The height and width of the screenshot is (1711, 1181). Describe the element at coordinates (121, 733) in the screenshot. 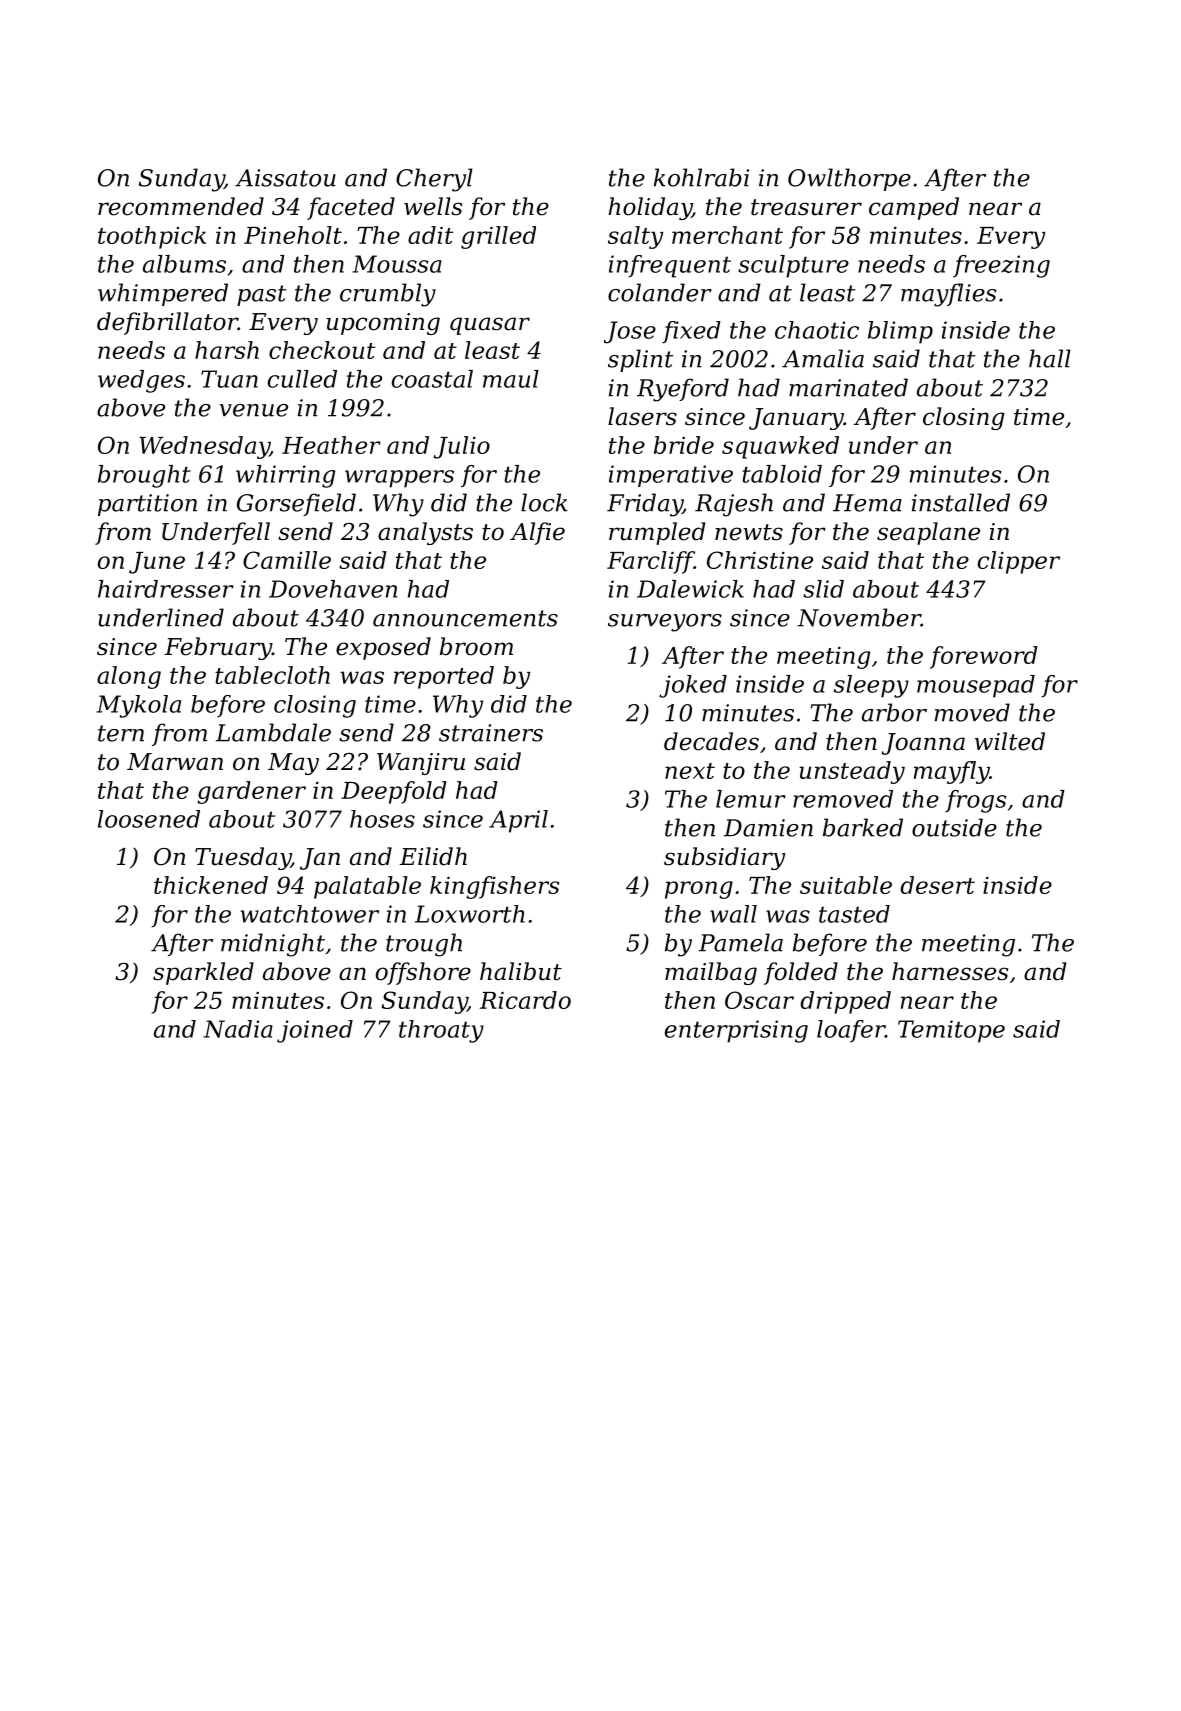

I see `tern` at that location.
